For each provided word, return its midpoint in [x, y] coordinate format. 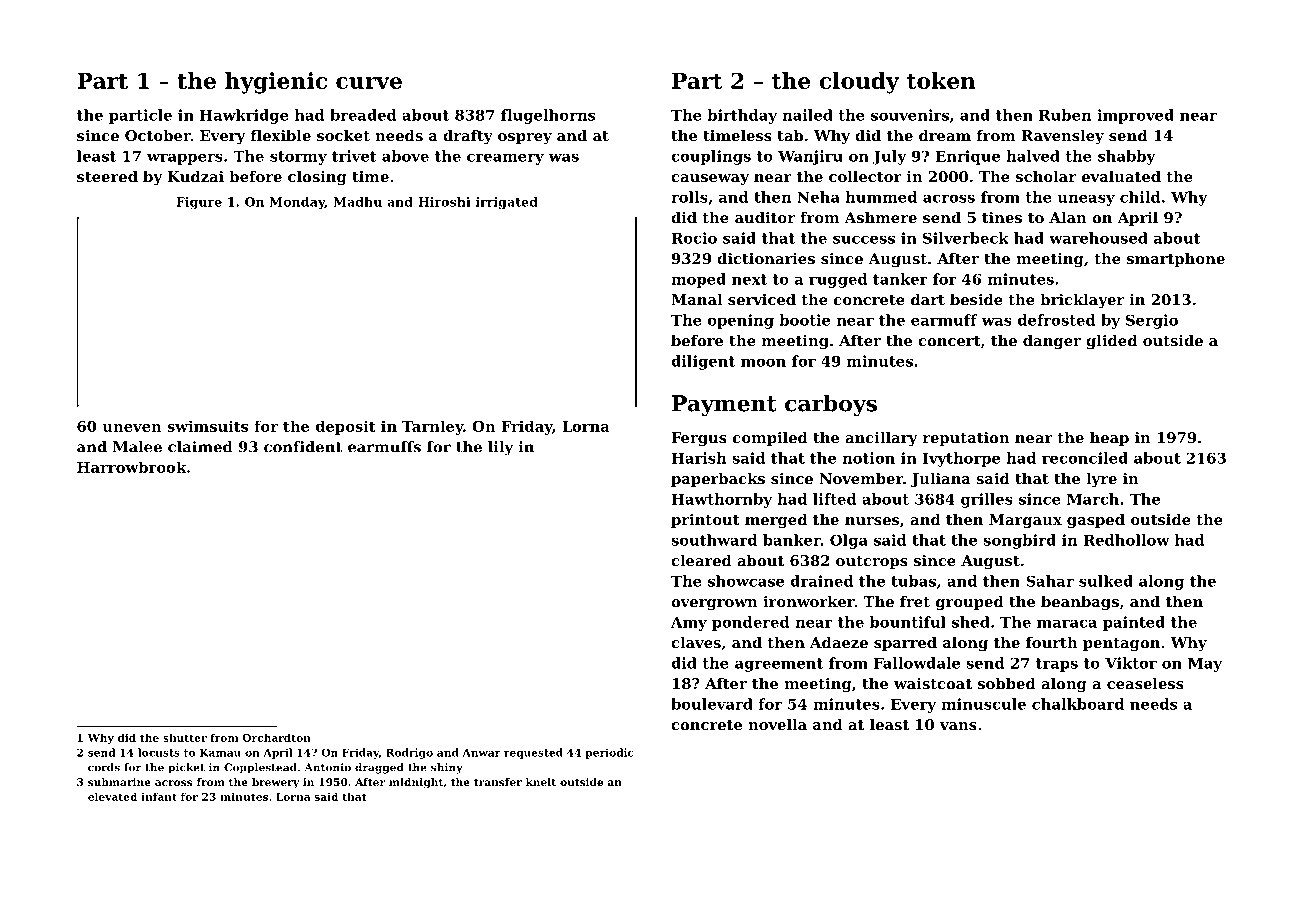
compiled [770, 439]
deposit [346, 427]
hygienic [276, 83]
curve [369, 83]
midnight [416, 783]
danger [1052, 342]
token [941, 80]
